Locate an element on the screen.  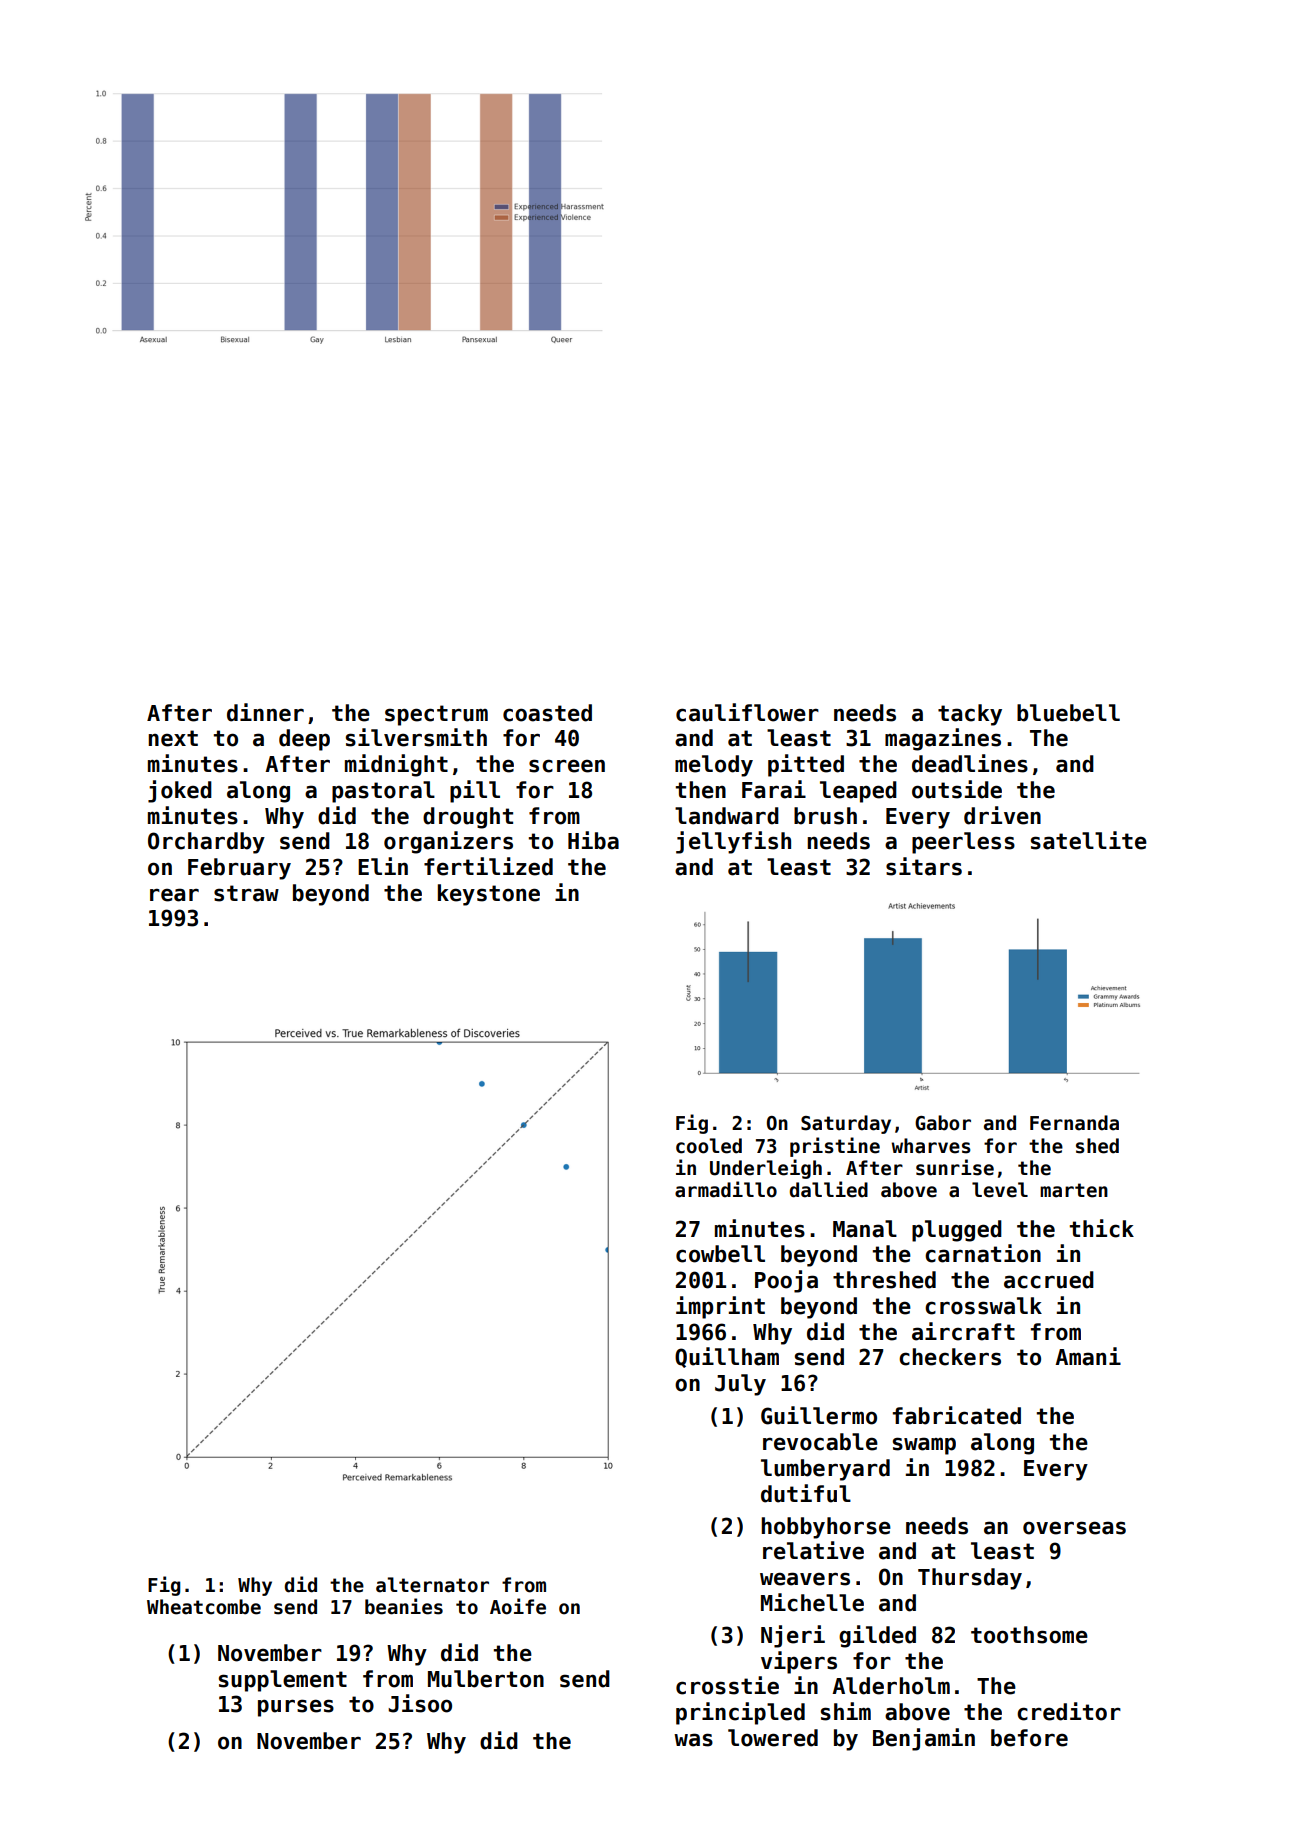
purses is located at coordinates (296, 1708).
